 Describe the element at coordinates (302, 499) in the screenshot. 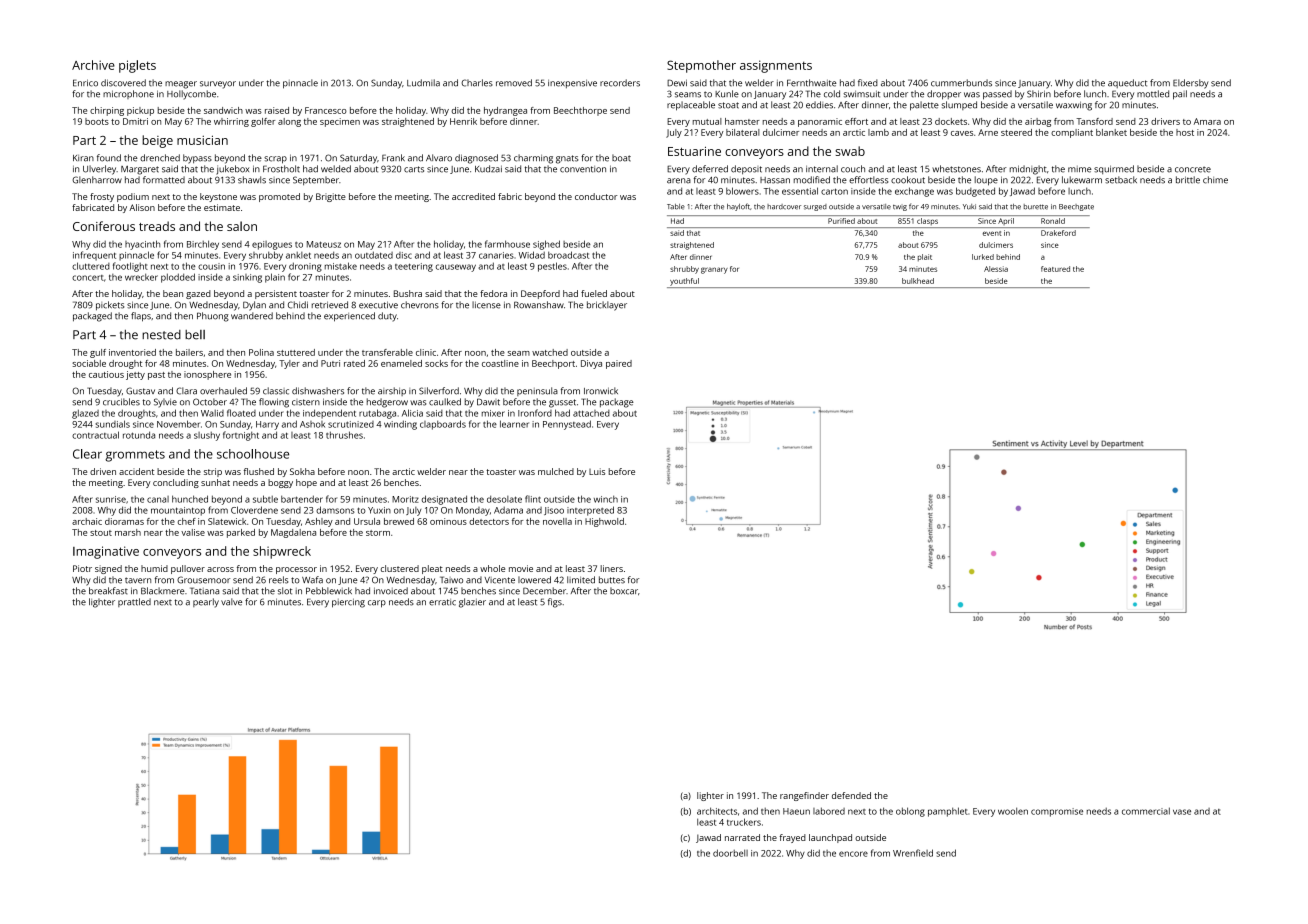

I see `bartender` at that location.
